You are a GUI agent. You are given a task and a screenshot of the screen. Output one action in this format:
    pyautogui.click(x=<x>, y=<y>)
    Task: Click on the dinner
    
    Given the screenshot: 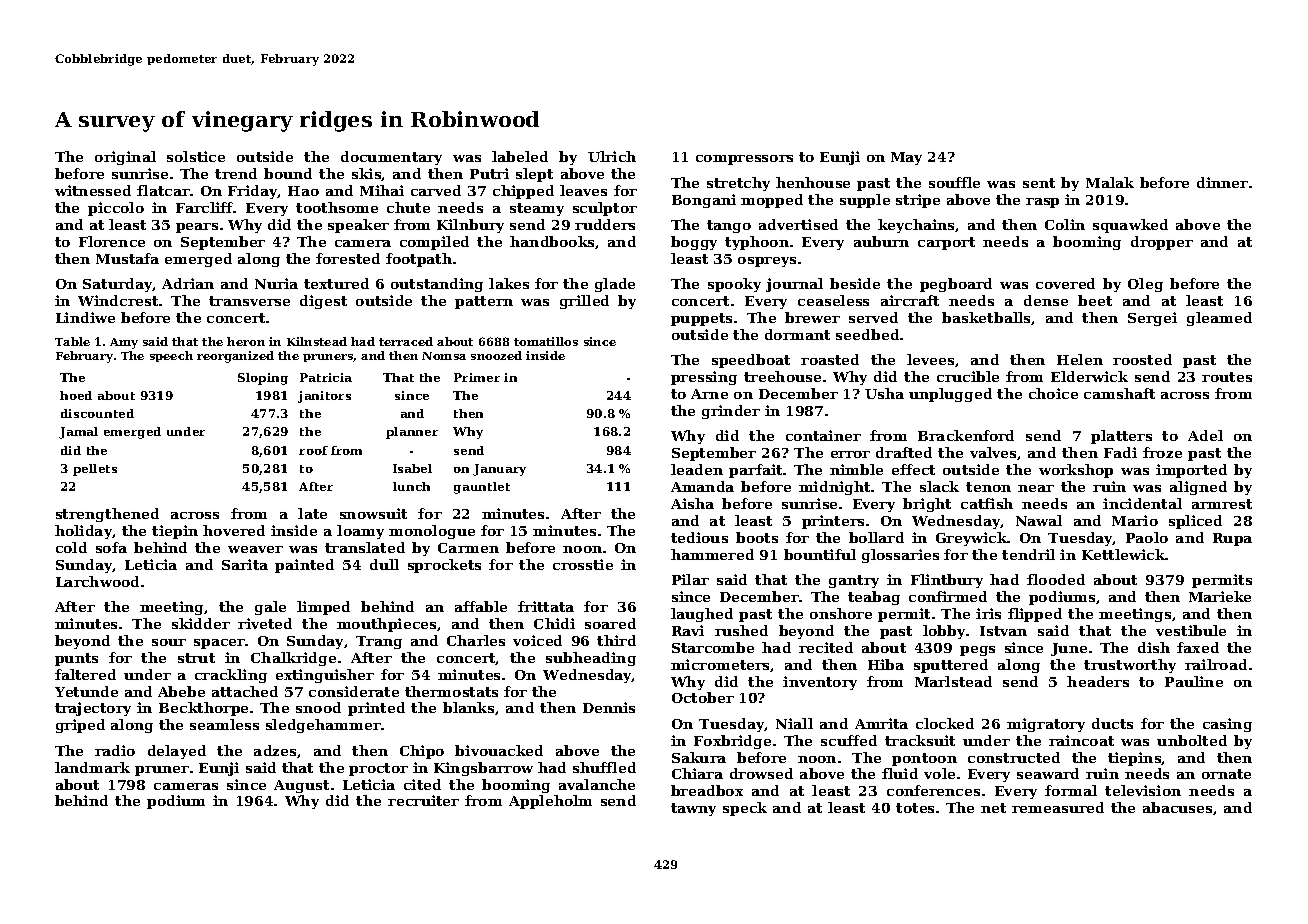 What is the action you would take?
    pyautogui.click(x=1222, y=182)
